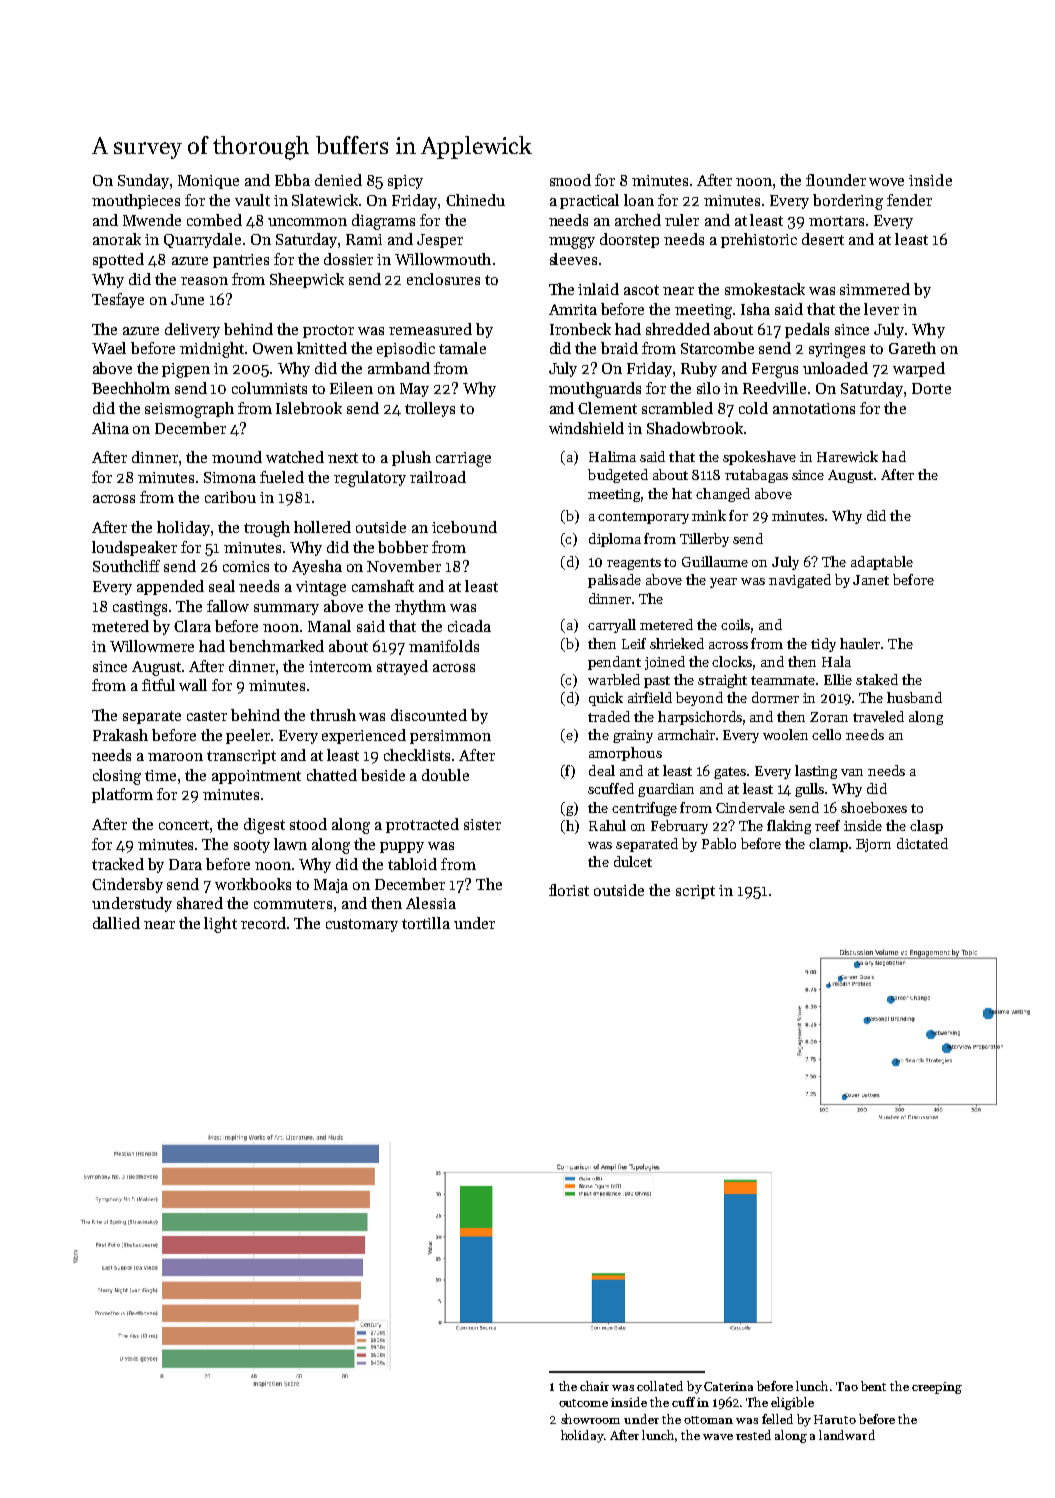 This screenshot has height=1498, width=1055. Describe the element at coordinates (116, 923) in the screenshot. I see `dallied` at that location.
